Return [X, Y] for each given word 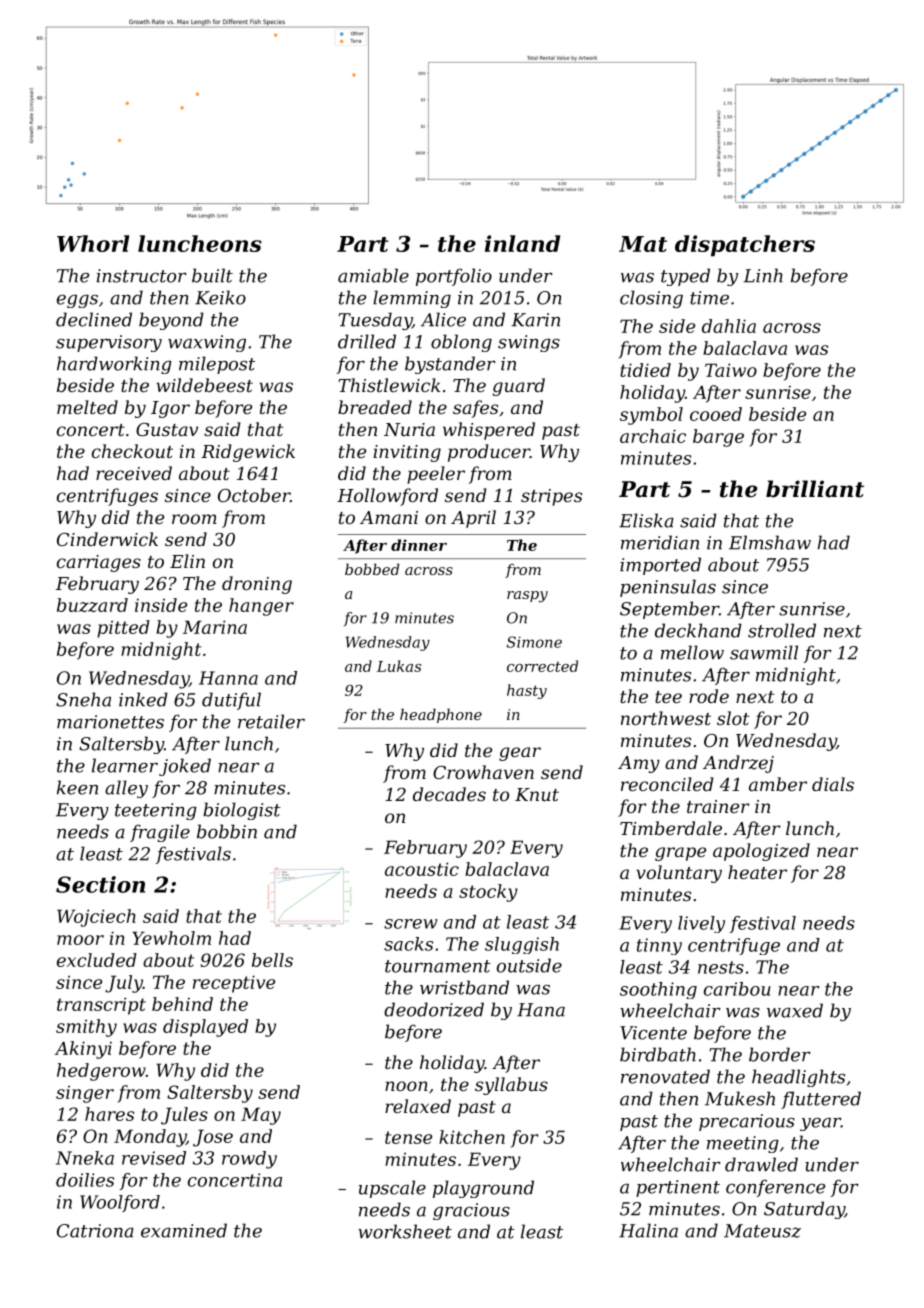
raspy [527, 597]
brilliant [815, 489]
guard [519, 387]
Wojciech [96, 918]
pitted [123, 629]
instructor [142, 276]
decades [449, 794]
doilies [85, 1180]
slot [733, 718]
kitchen [472, 1137]
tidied [645, 370]
